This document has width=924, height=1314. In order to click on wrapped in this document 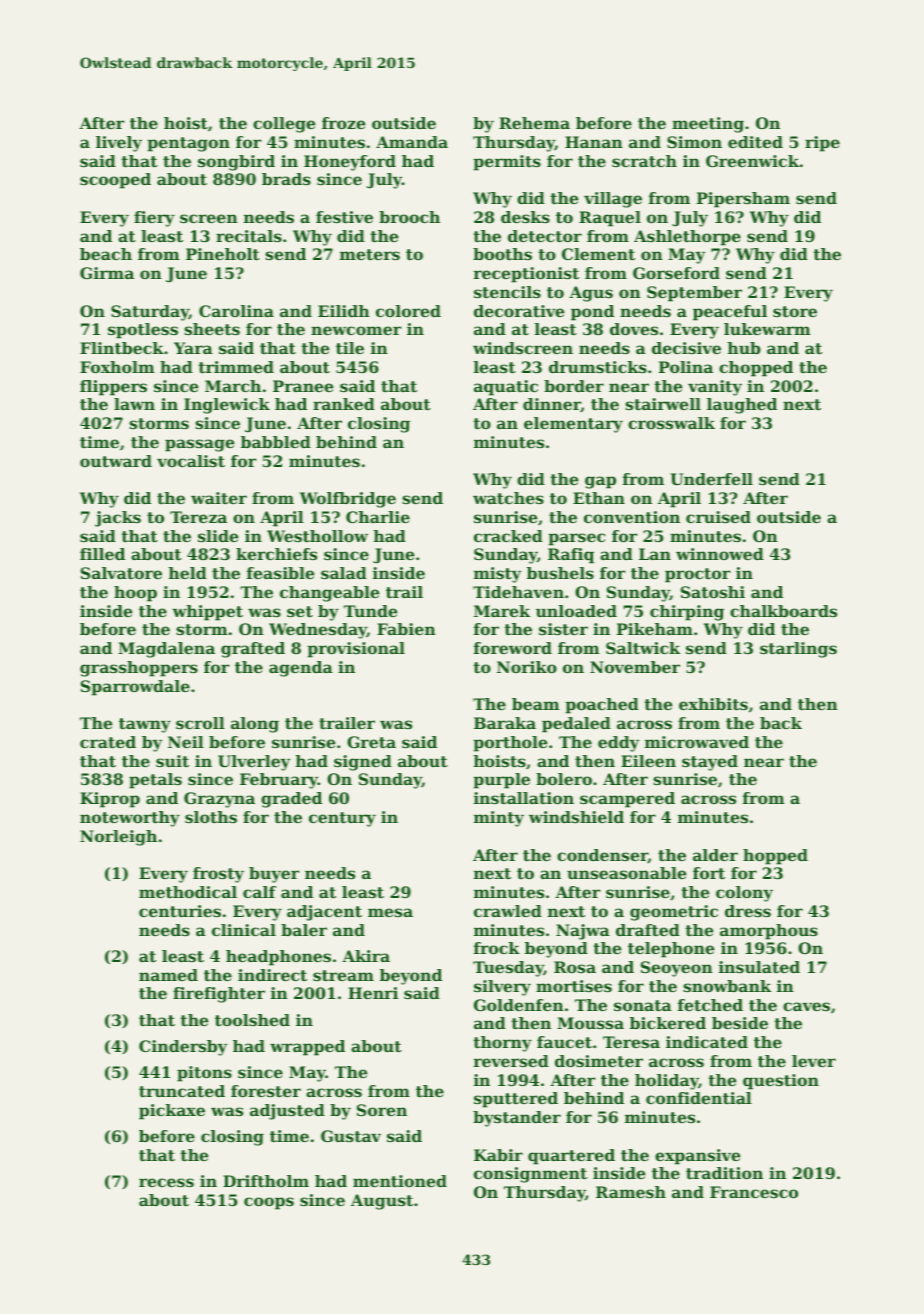, I will do `click(307, 1048)`.
